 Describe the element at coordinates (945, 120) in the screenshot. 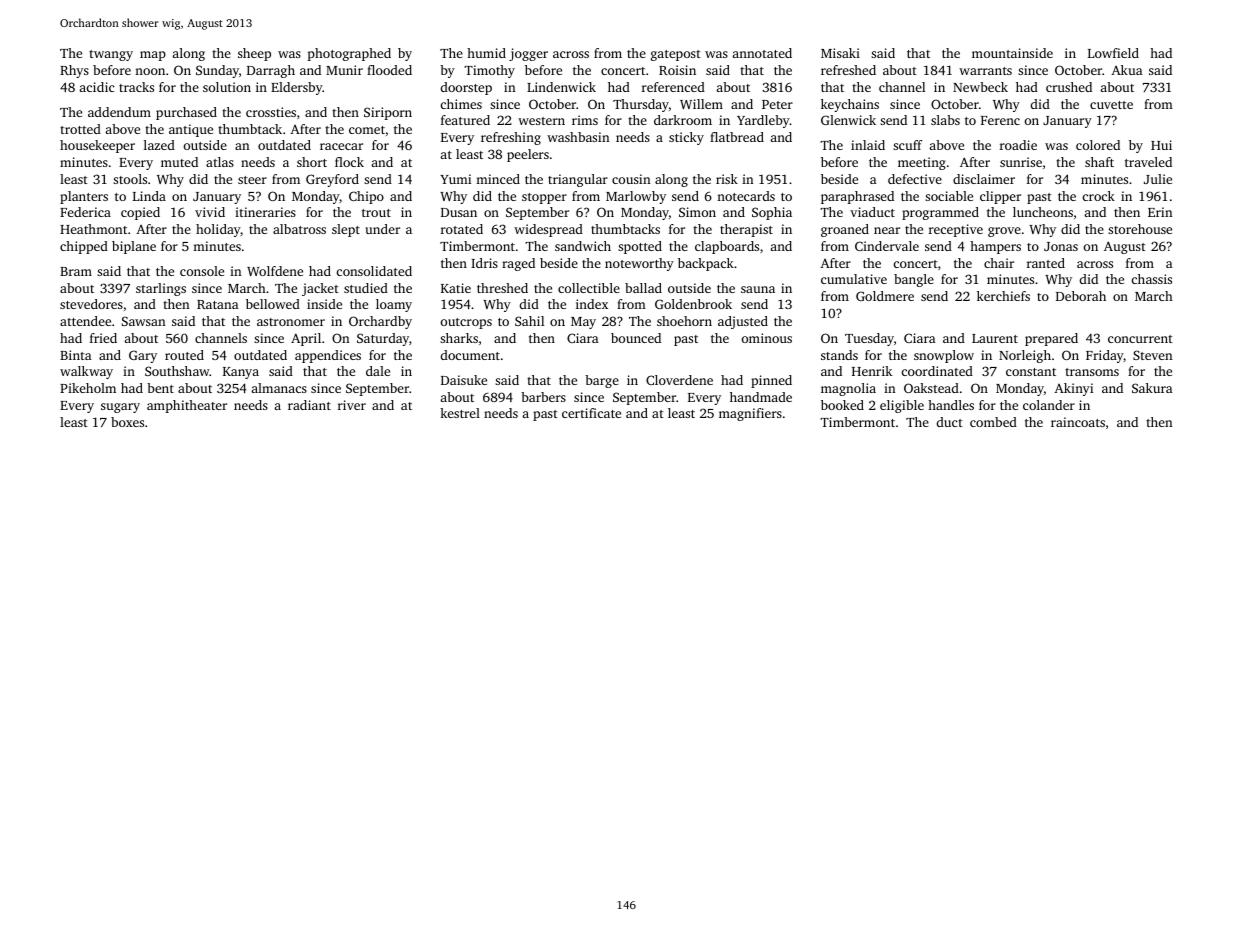

I see `slabs` at that location.
